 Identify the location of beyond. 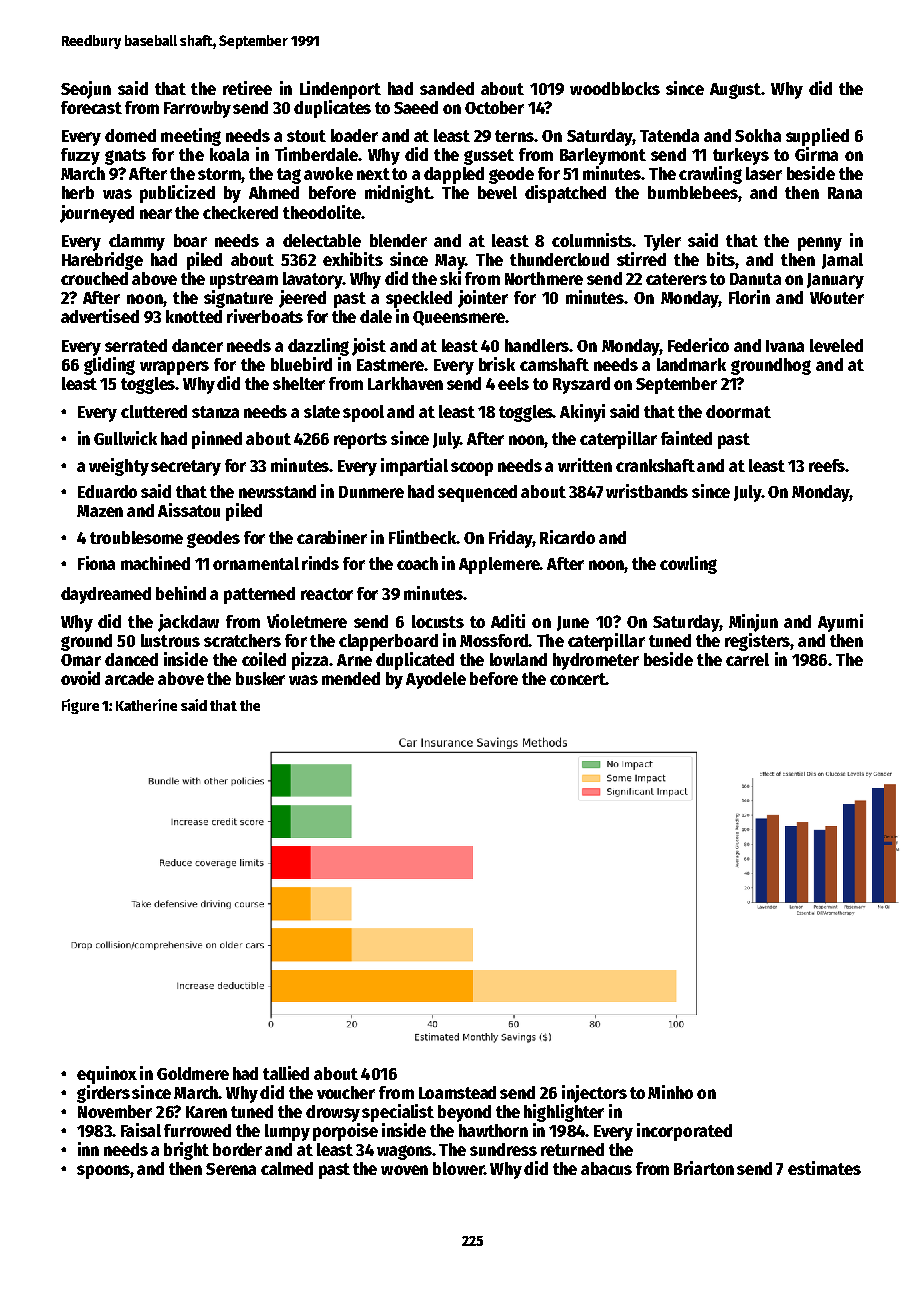
(464, 1113).
